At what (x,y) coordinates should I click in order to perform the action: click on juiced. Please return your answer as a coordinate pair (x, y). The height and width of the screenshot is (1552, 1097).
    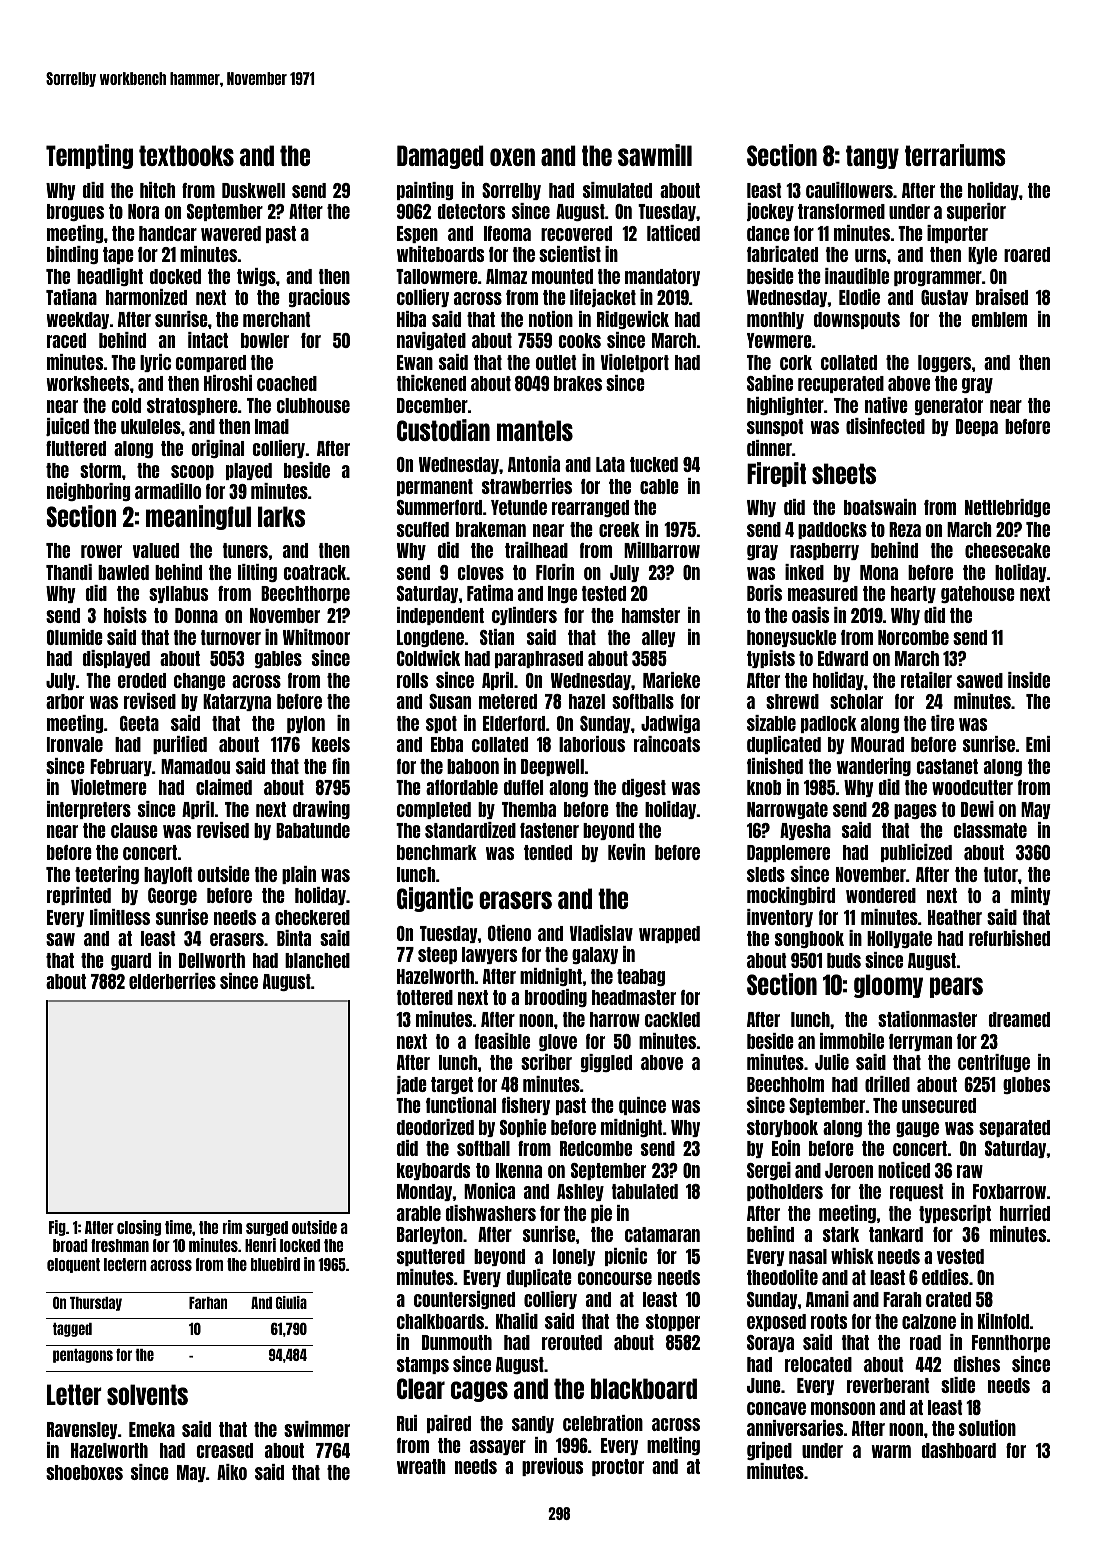
    Looking at the image, I should click on (67, 427).
